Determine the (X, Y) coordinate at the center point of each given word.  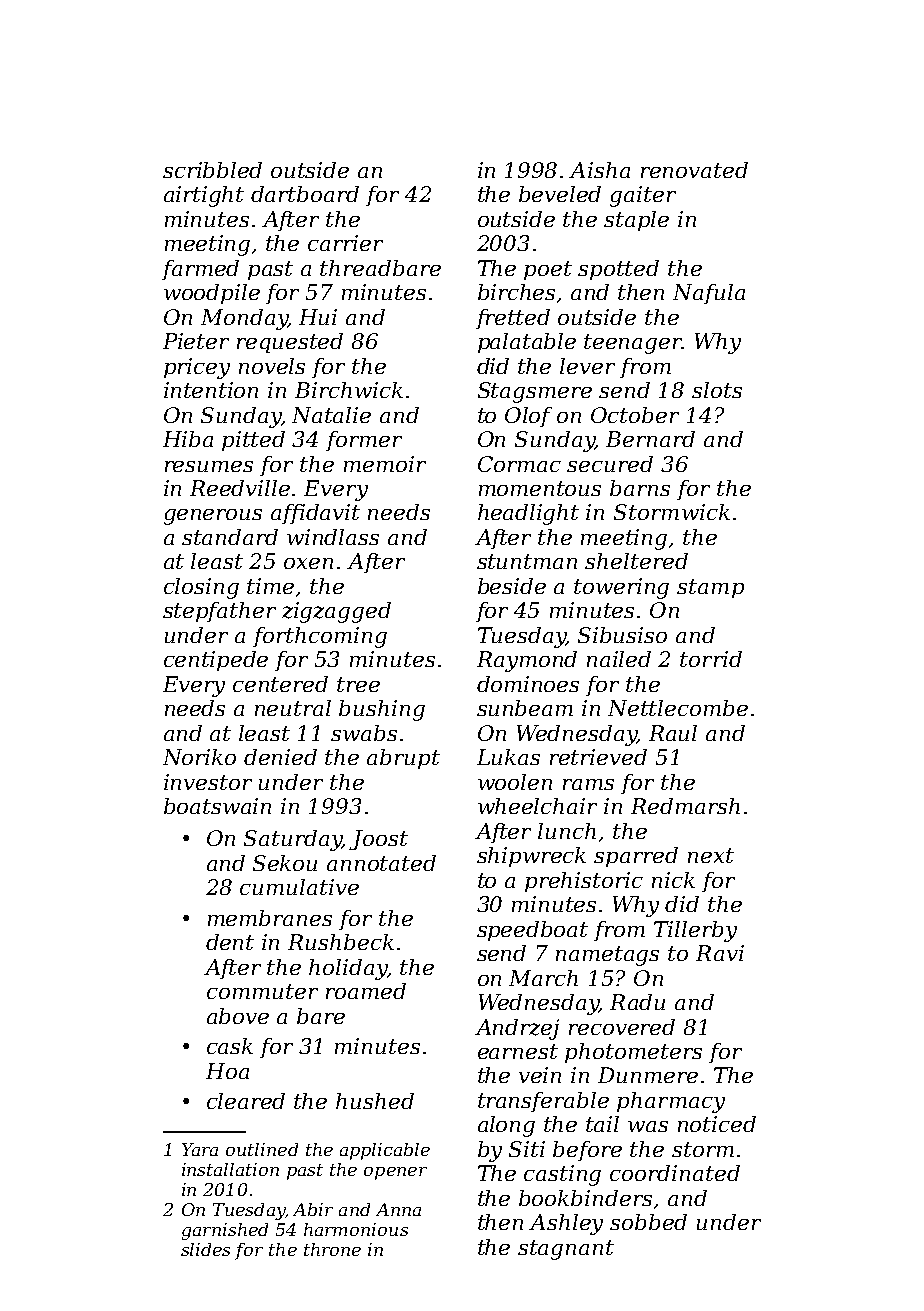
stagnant (566, 1250)
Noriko (199, 757)
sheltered (636, 561)
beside (512, 586)
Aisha (599, 170)
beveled (560, 194)
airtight (204, 196)
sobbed (648, 1222)
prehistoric (584, 882)
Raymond (527, 661)
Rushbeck (341, 942)
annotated (381, 863)
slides (205, 1249)
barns (640, 488)
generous (213, 517)
